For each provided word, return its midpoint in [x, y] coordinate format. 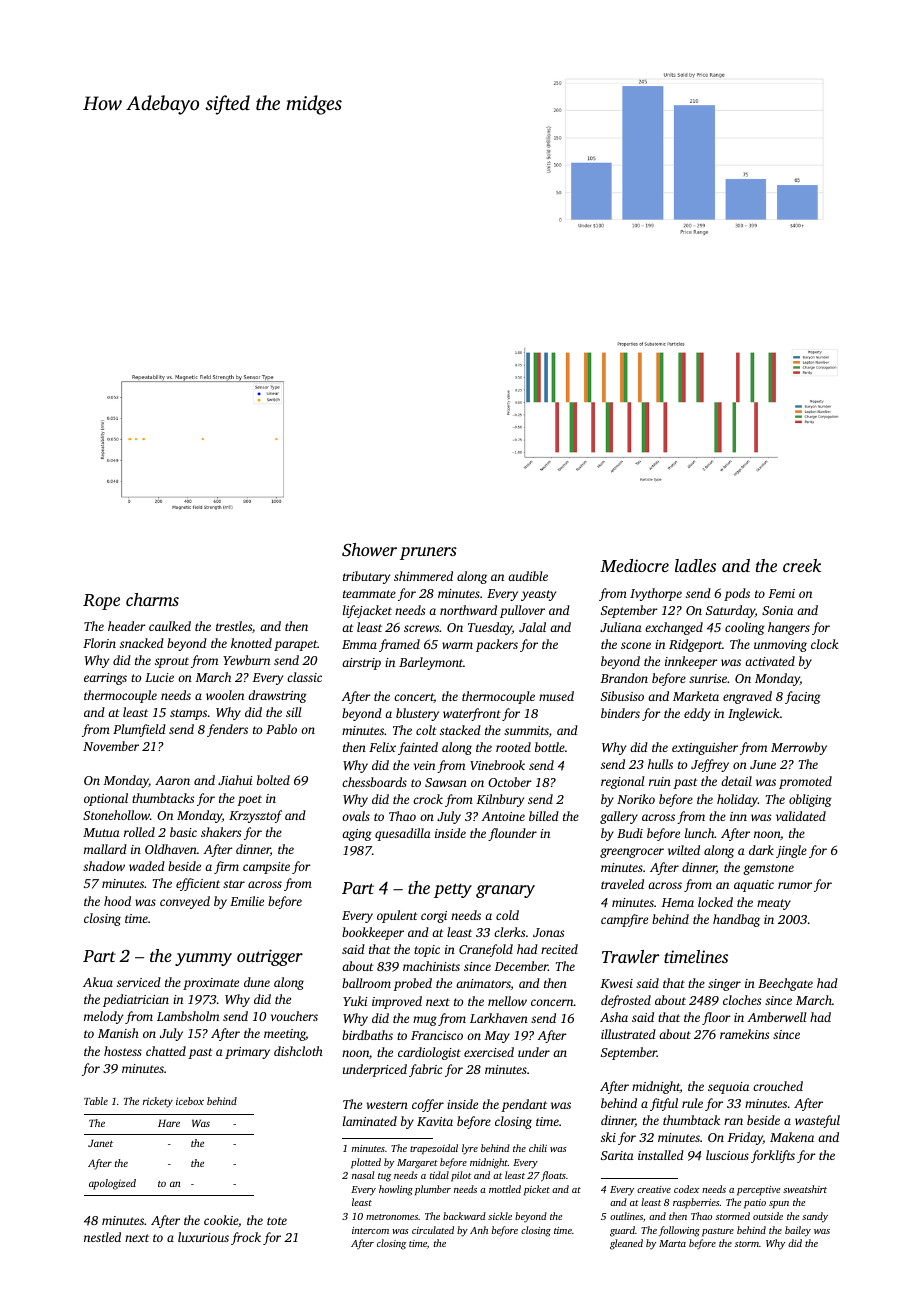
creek [802, 565]
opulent [397, 916]
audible [528, 576]
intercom [370, 1230]
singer [724, 985]
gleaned [626, 1244]
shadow [104, 866]
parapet [295, 645]
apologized [112, 1184]
